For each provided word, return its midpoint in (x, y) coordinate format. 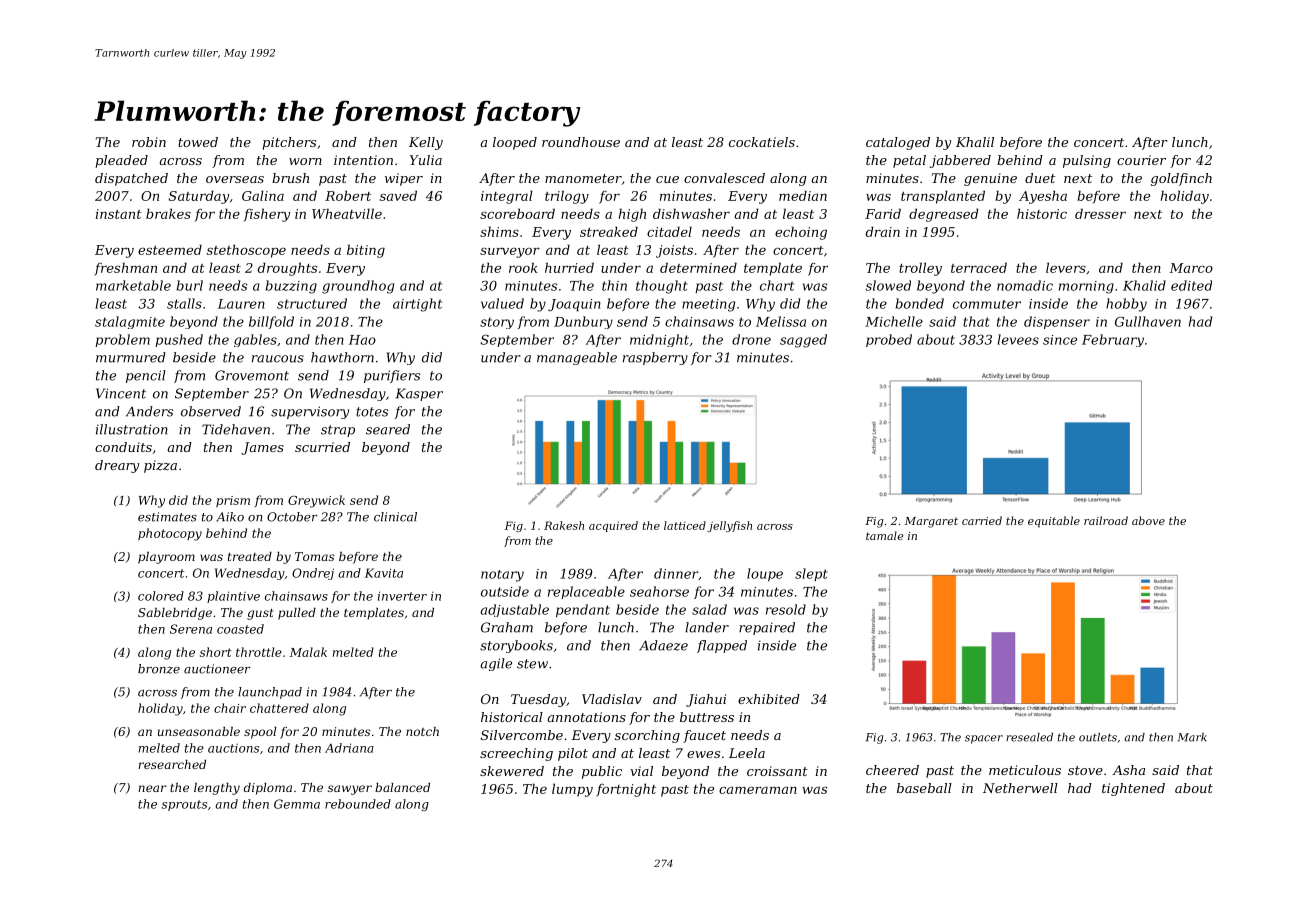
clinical (395, 517)
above (1148, 520)
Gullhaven (1148, 321)
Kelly (426, 143)
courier (1141, 160)
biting (366, 251)
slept (811, 574)
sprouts (184, 805)
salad (709, 609)
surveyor (510, 252)
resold (786, 609)
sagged (803, 341)
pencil (146, 376)
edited (1191, 285)
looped (515, 143)
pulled (297, 614)
